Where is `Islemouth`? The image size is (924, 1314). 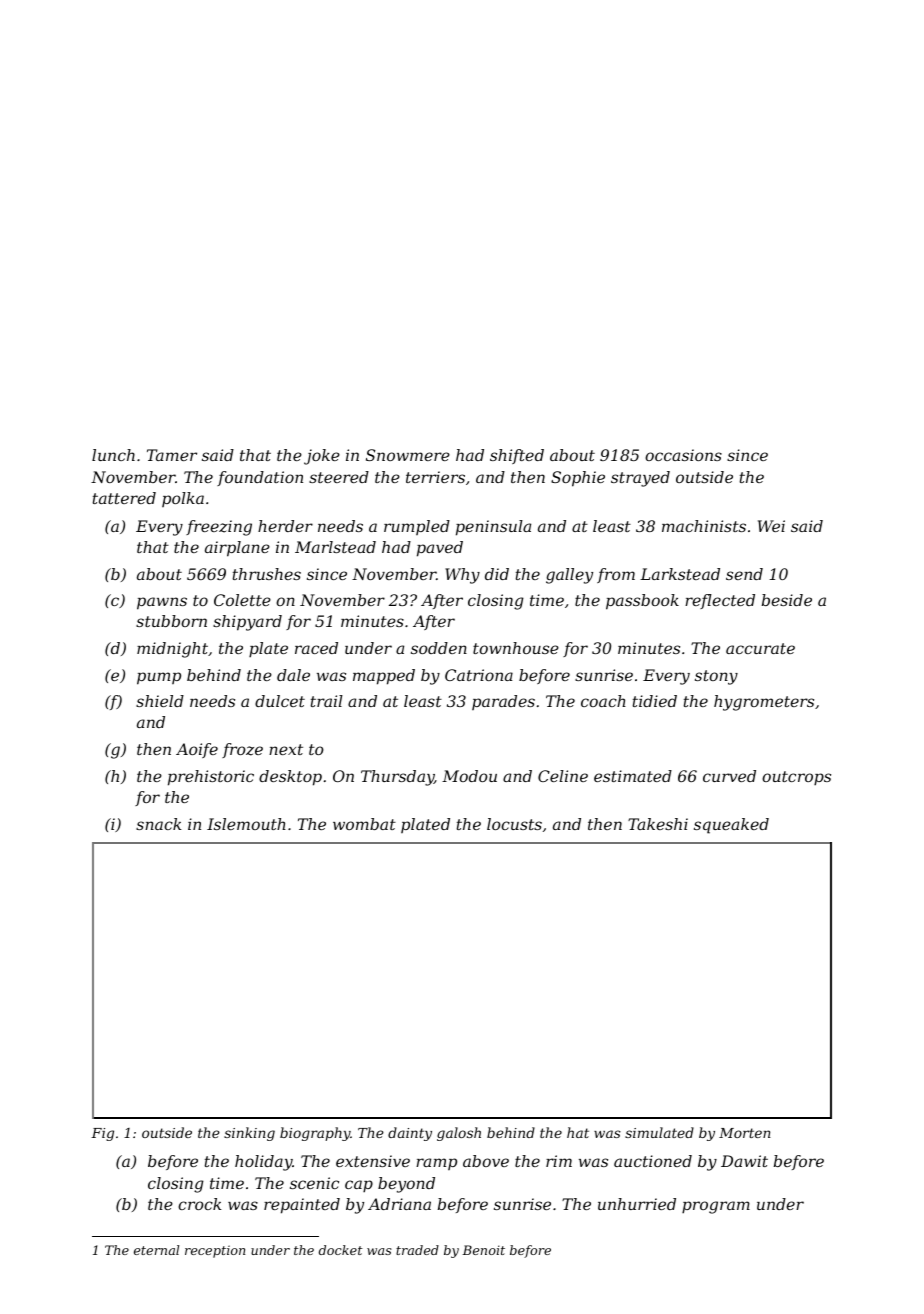 Islemouth is located at coordinates (246, 824).
